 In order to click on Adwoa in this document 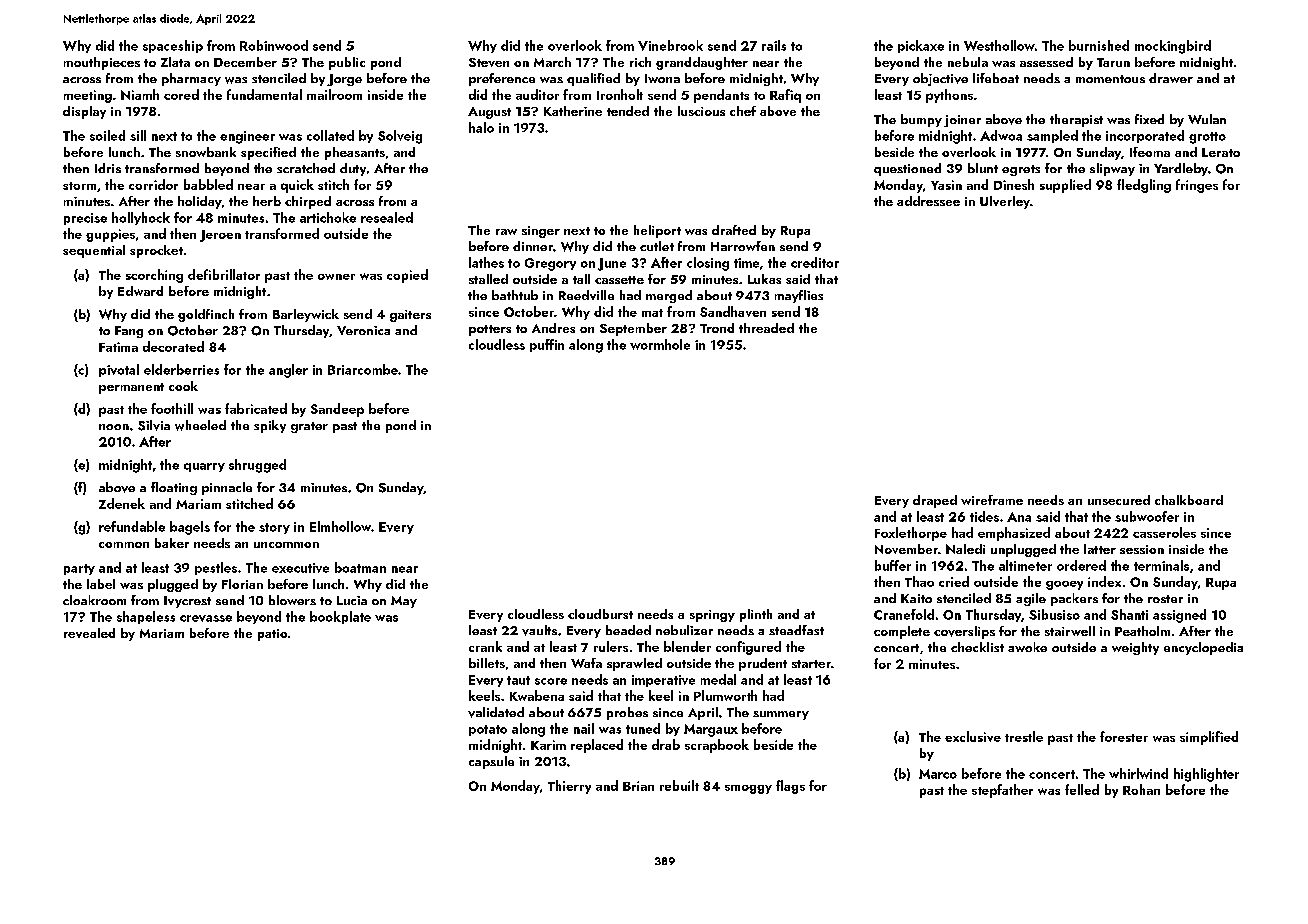, I will do `click(1001, 135)`.
